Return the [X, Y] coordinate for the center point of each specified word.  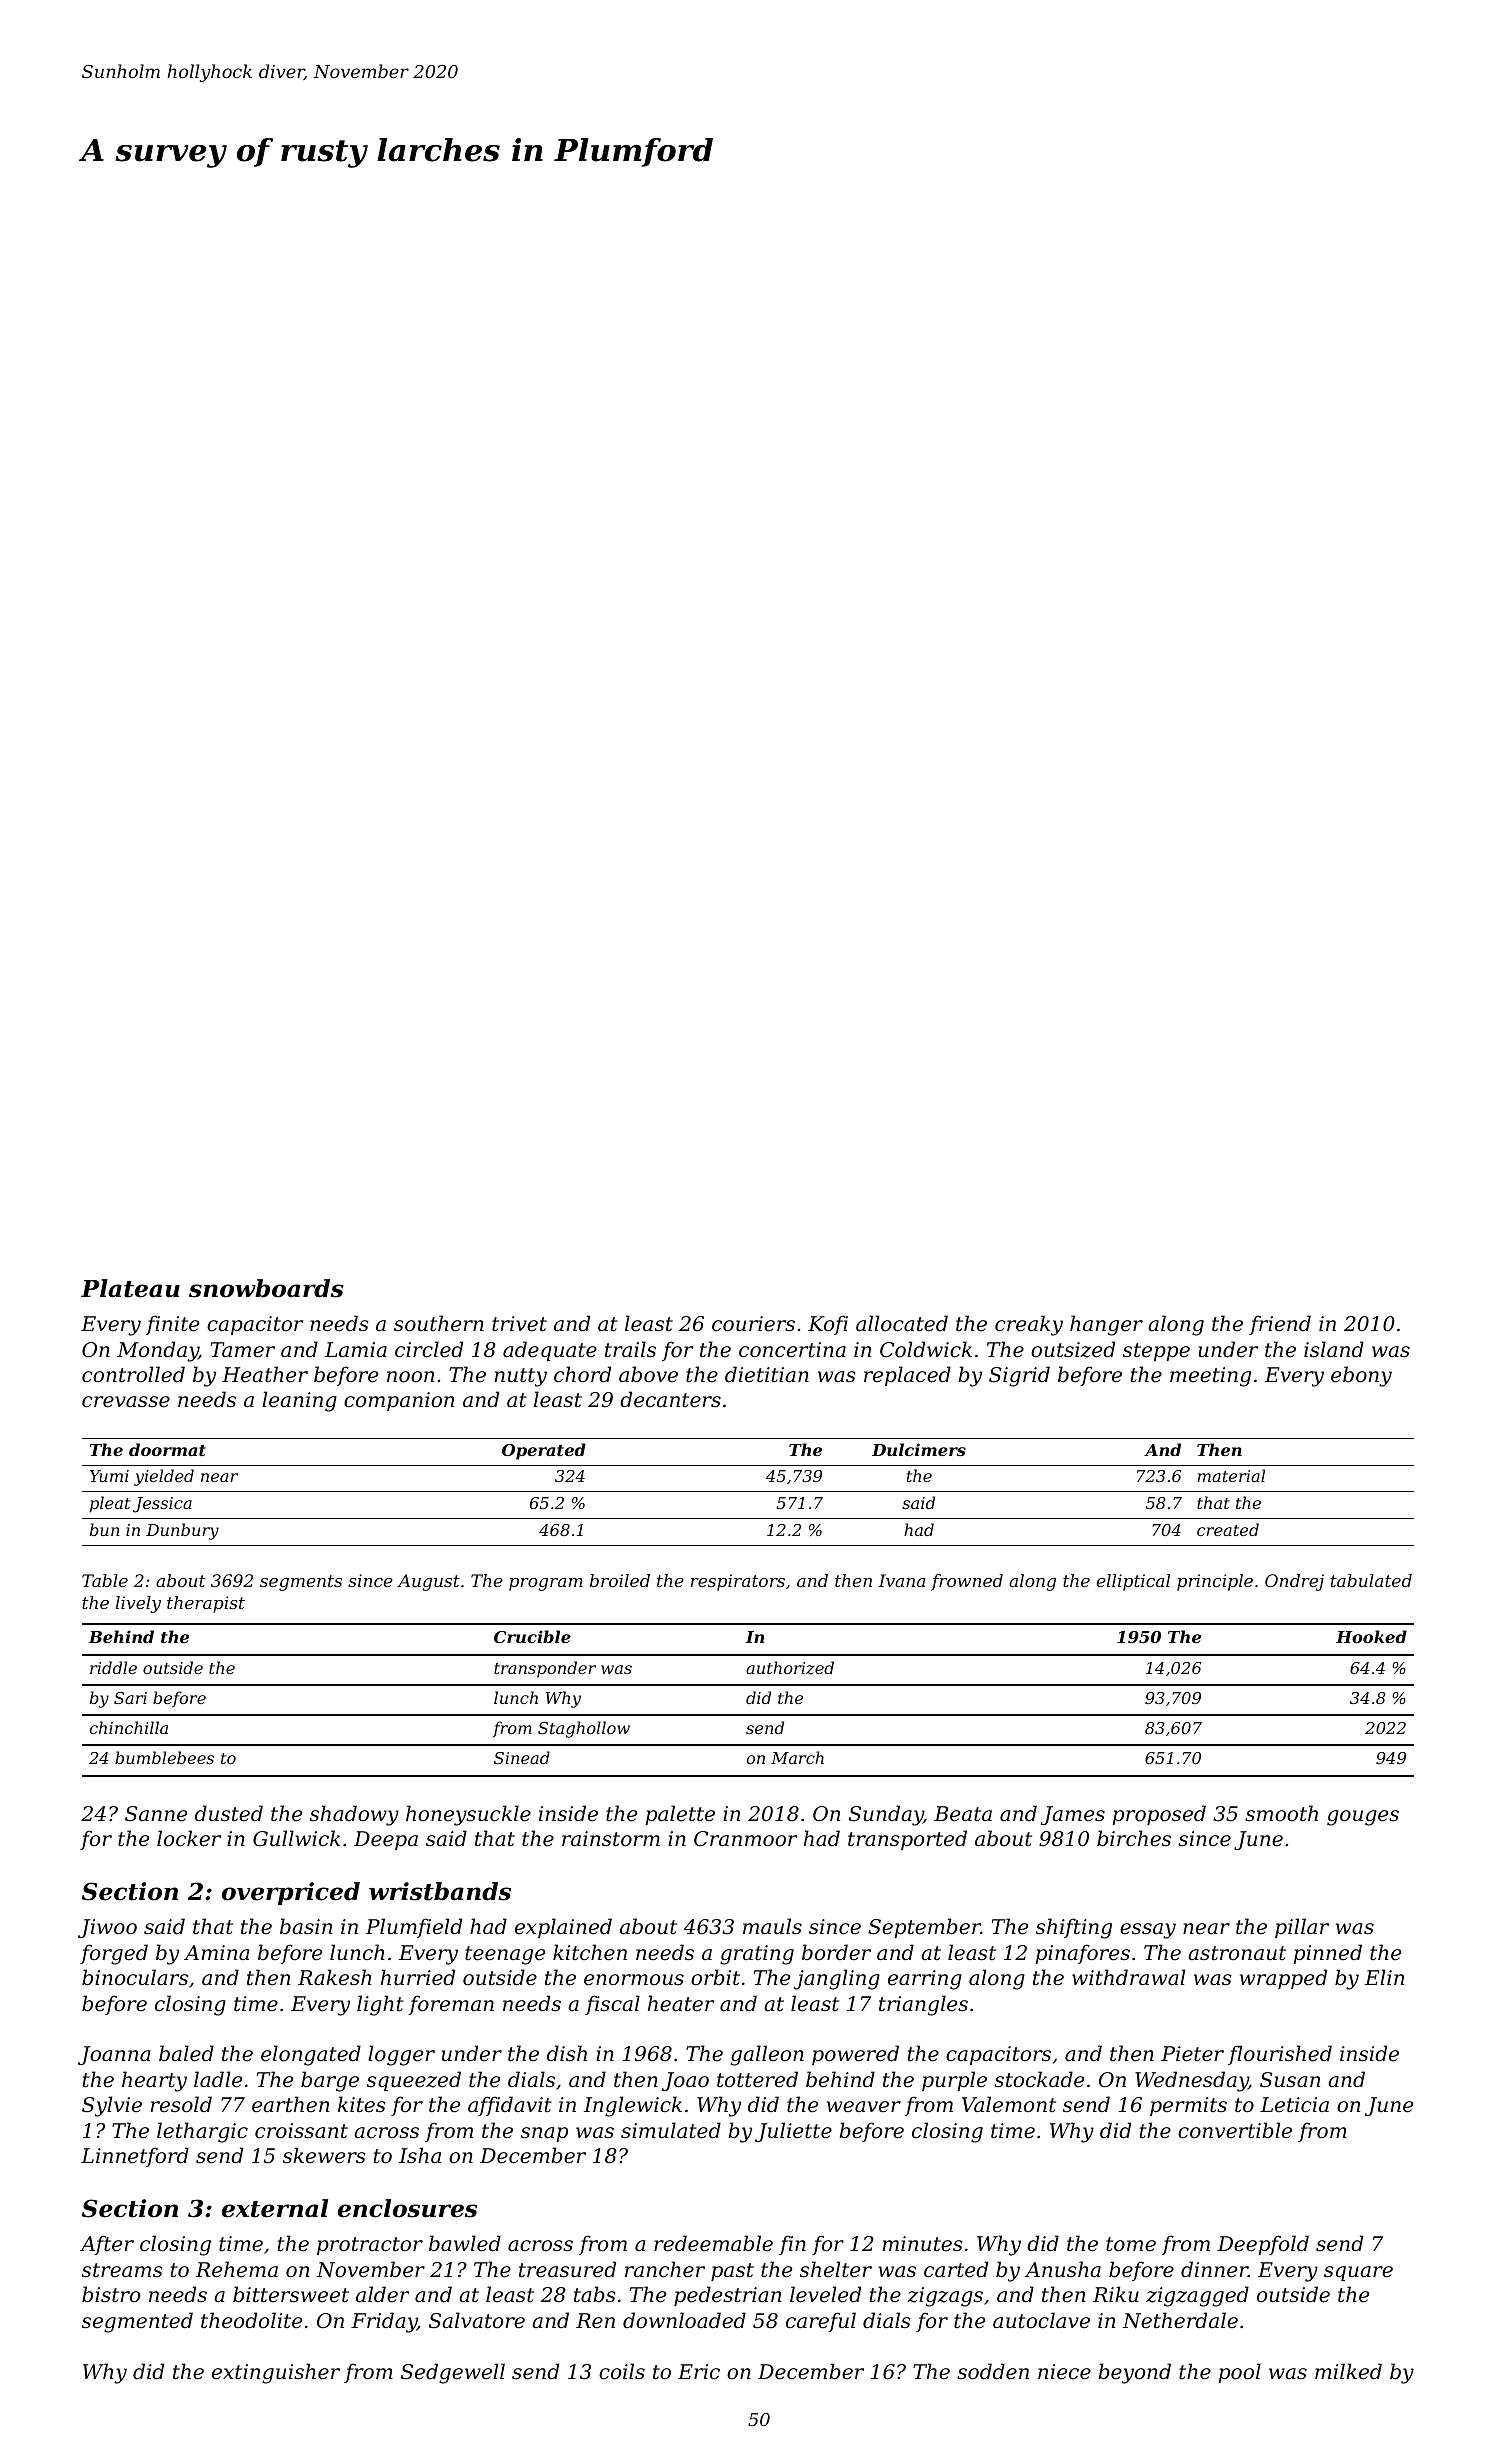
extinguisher [276, 2373]
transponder [545, 1669]
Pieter [1192, 2054]
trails [630, 1349]
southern [439, 1323]
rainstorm [611, 1839]
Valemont [1009, 2104]
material [1231, 1475]
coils [622, 2371]
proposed [1159, 1815]
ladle [218, 2079]
